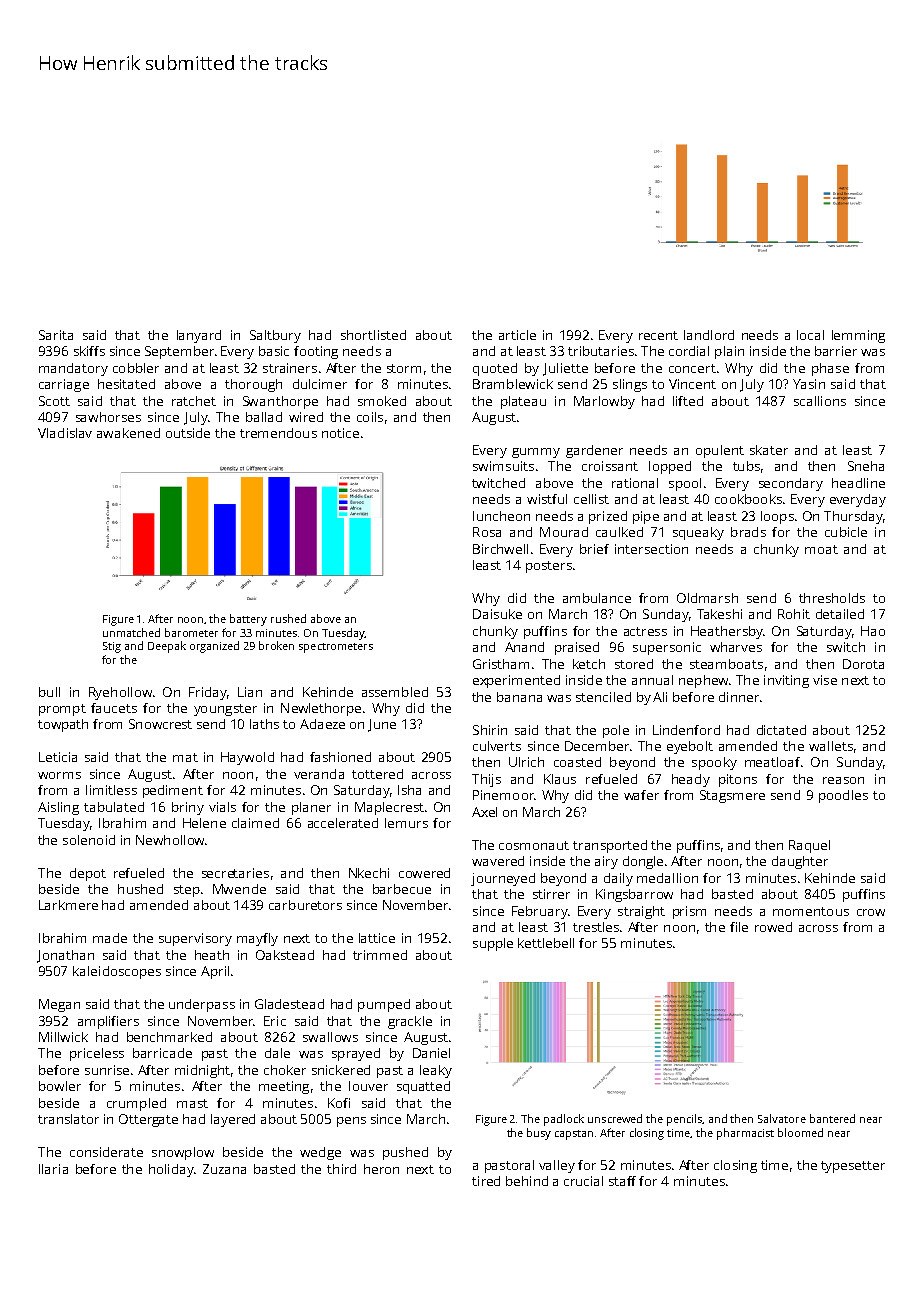  I want to click on storm, so click(404, 368).
